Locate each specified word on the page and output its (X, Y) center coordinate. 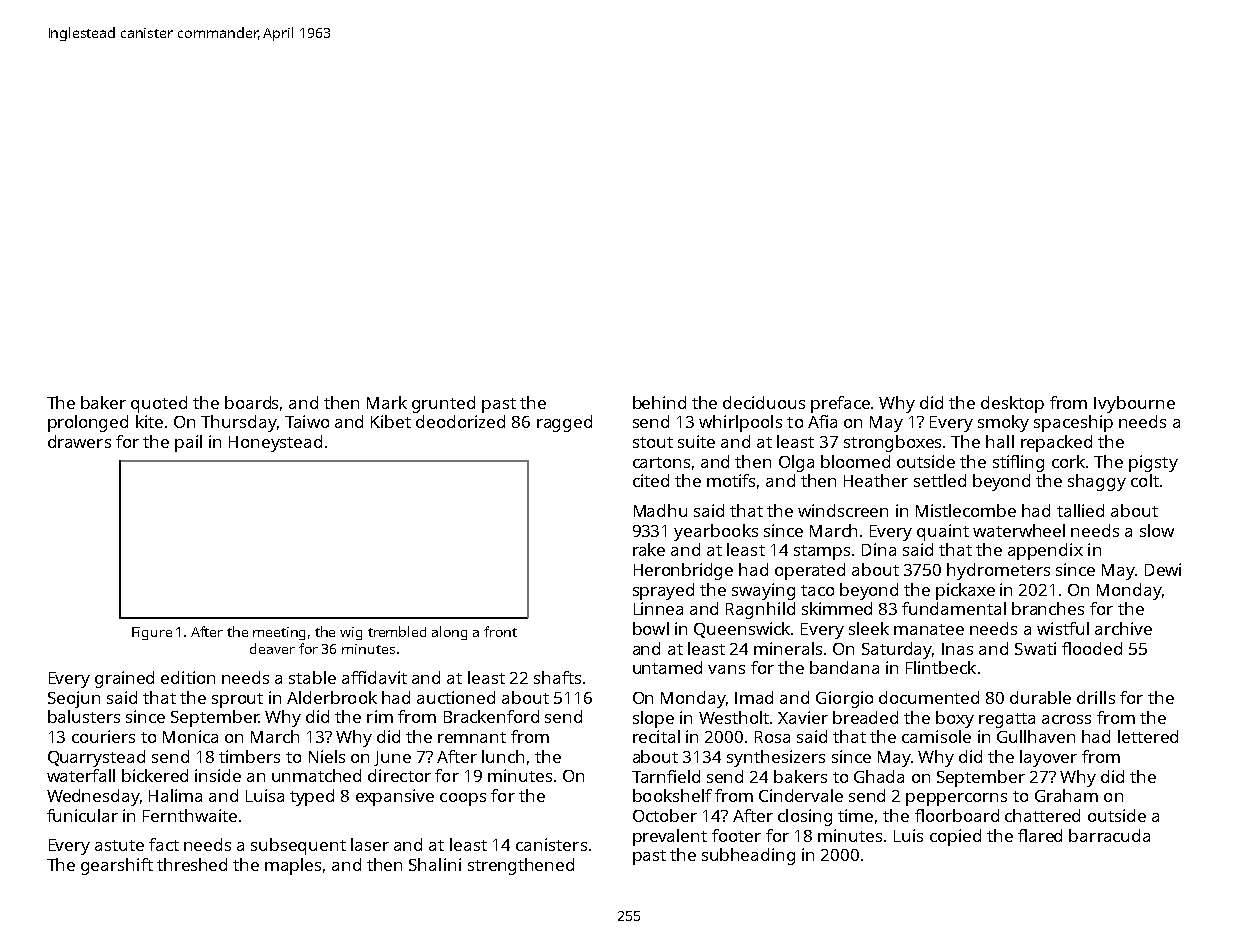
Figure (152, 633)
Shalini (435, 864)
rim (380, 716)
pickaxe (965, 591)
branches (1048, 608)
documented (929, 697)
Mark (387, 402)
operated (810, 571)
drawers (79, 441)
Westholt (734, 717)
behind (659, 402)
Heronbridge (683, 571)
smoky (1003, 423)
